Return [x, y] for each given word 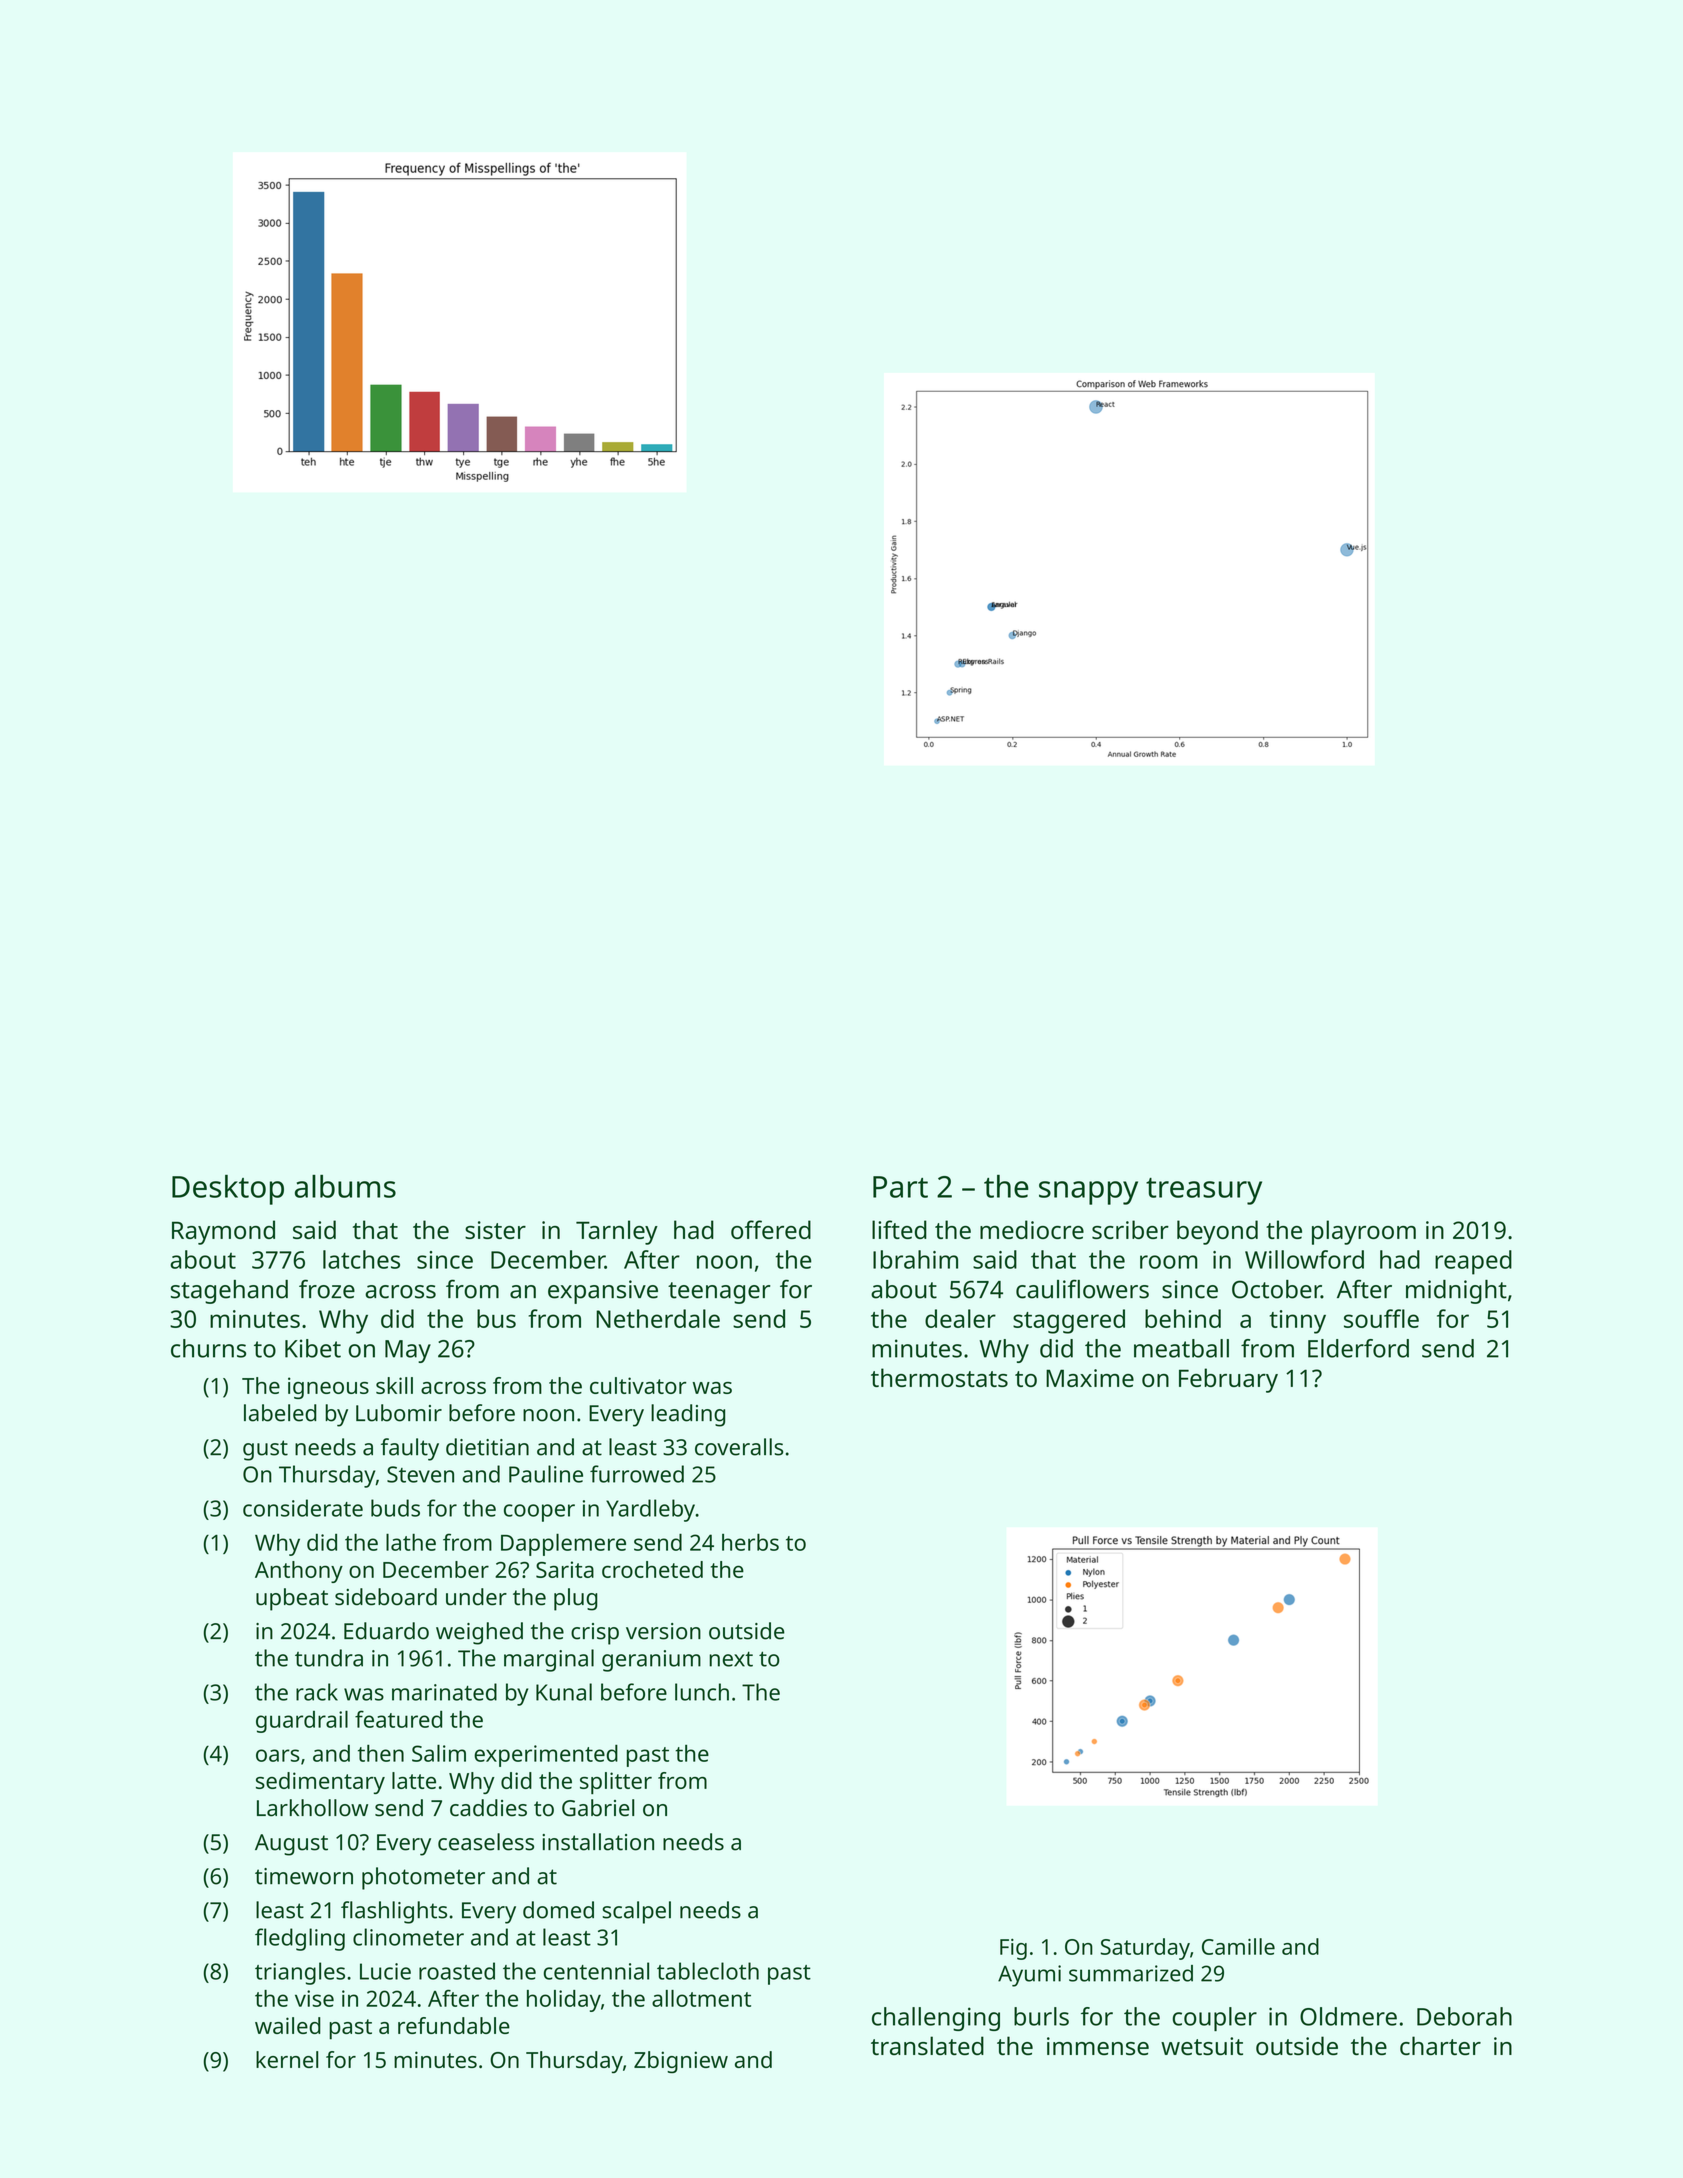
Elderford [1358, 1348]
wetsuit [1202, 2046]
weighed [479, 1633]
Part [900, 1187]
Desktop [228, 1190]
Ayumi [1029, 1976]
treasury [1204, 1191]
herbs [750, 1542]
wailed [287, 2025]
